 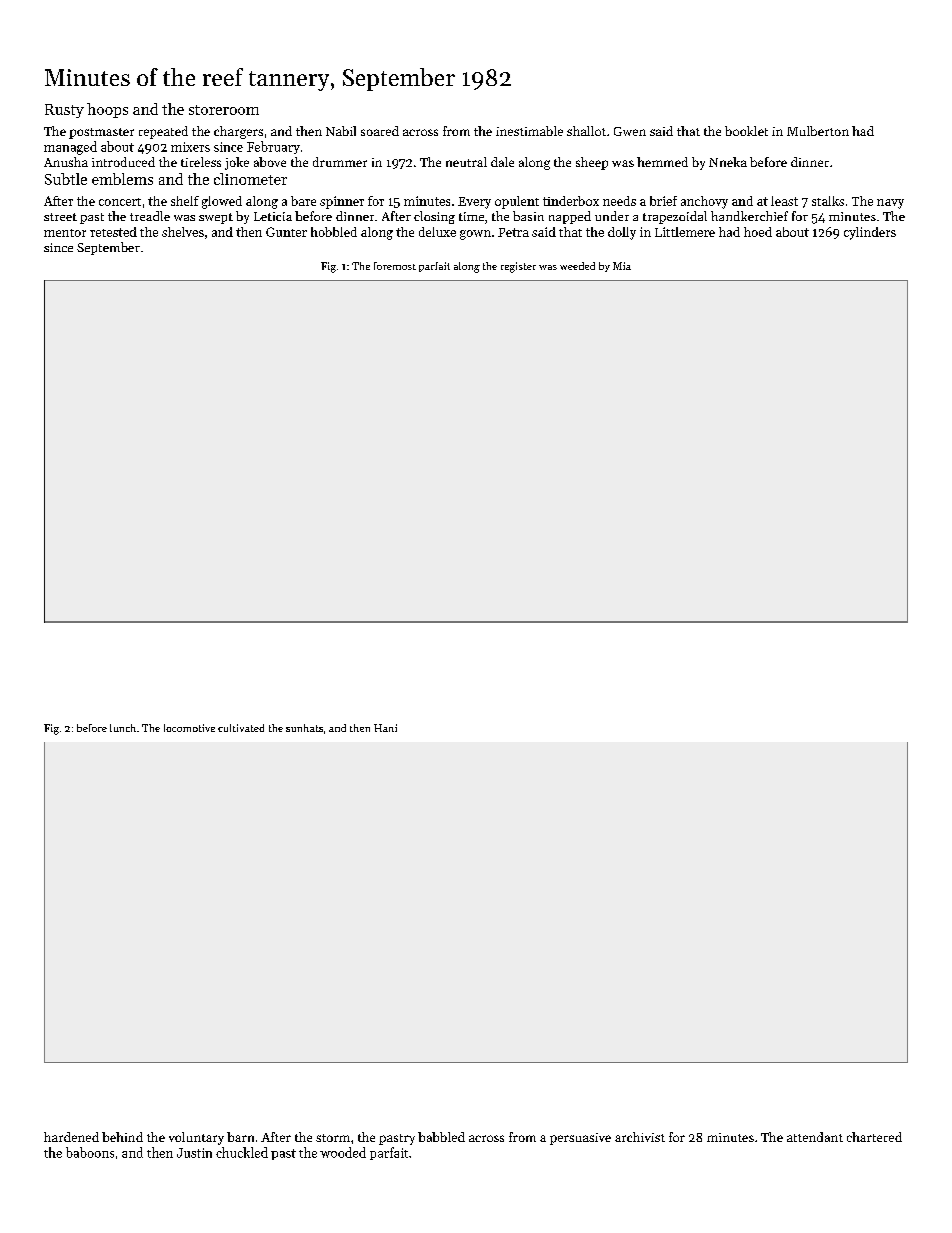 What do you see at coordinates (241, 728) in the screenshot?
I see `cultivated` at bounding box center [241, 728].
